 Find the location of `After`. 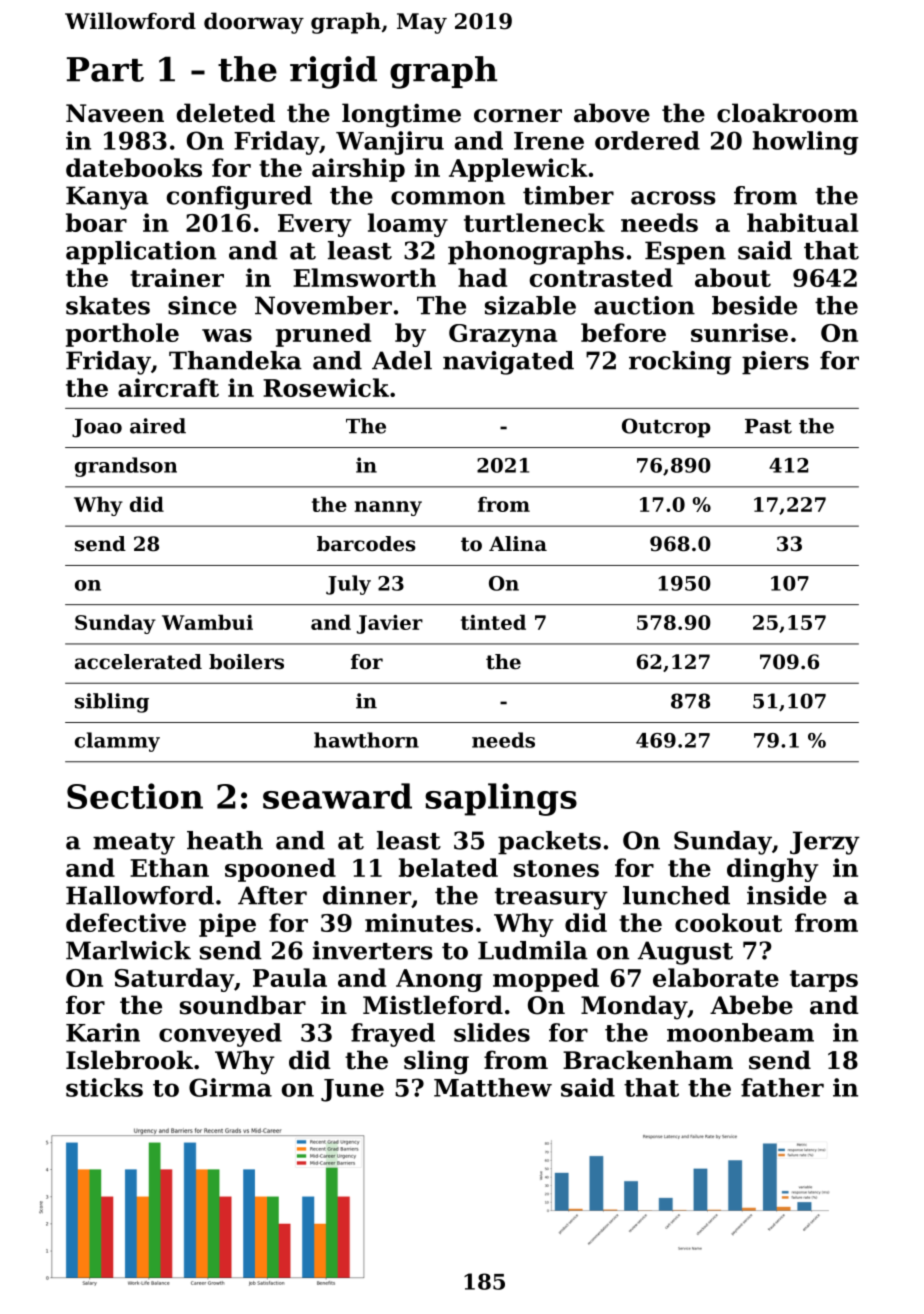

After is located at coordinates (272, 895).
